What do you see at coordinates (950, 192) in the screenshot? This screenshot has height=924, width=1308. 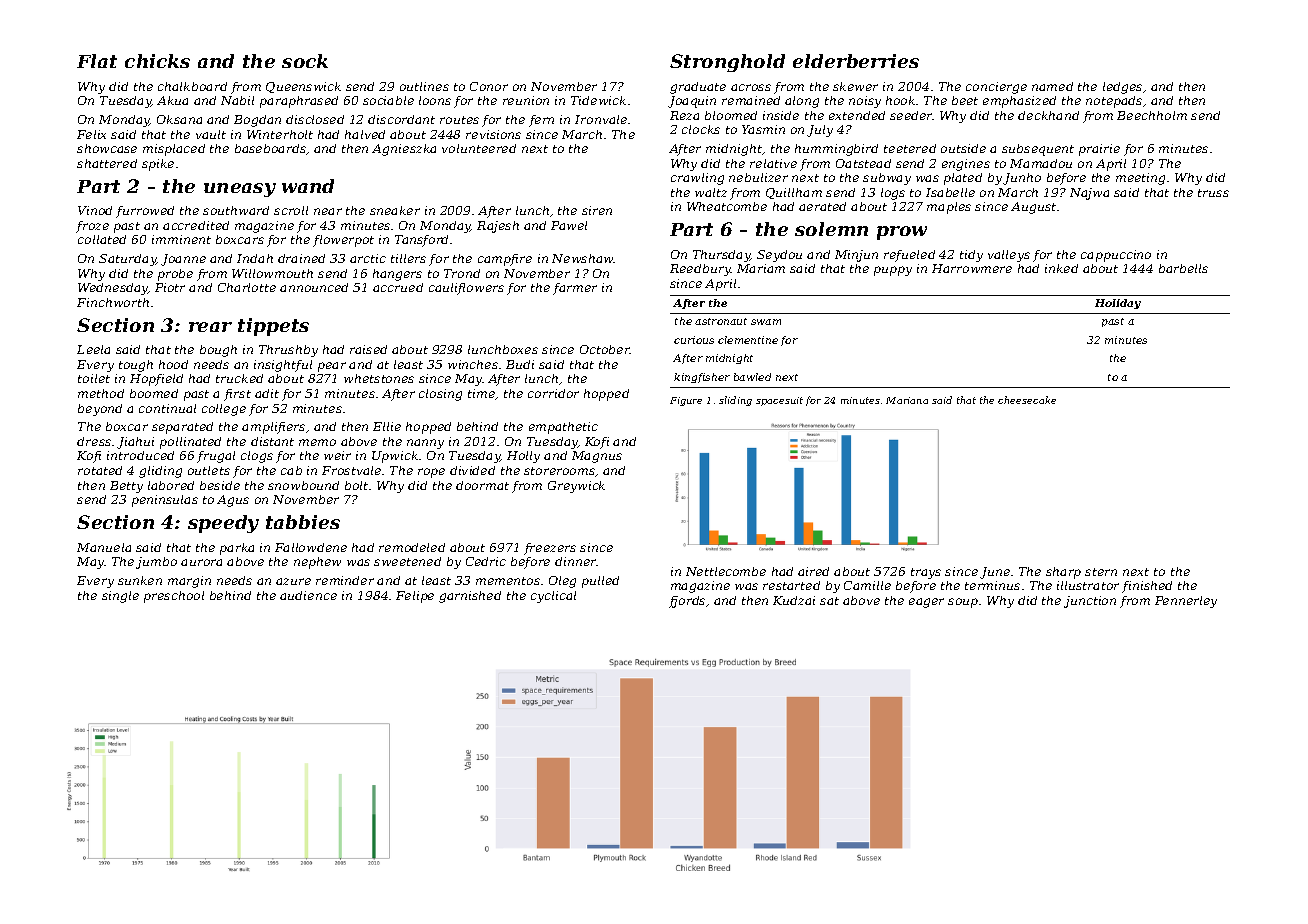 I see `Isabelle` at bounding box center [950, 192].
